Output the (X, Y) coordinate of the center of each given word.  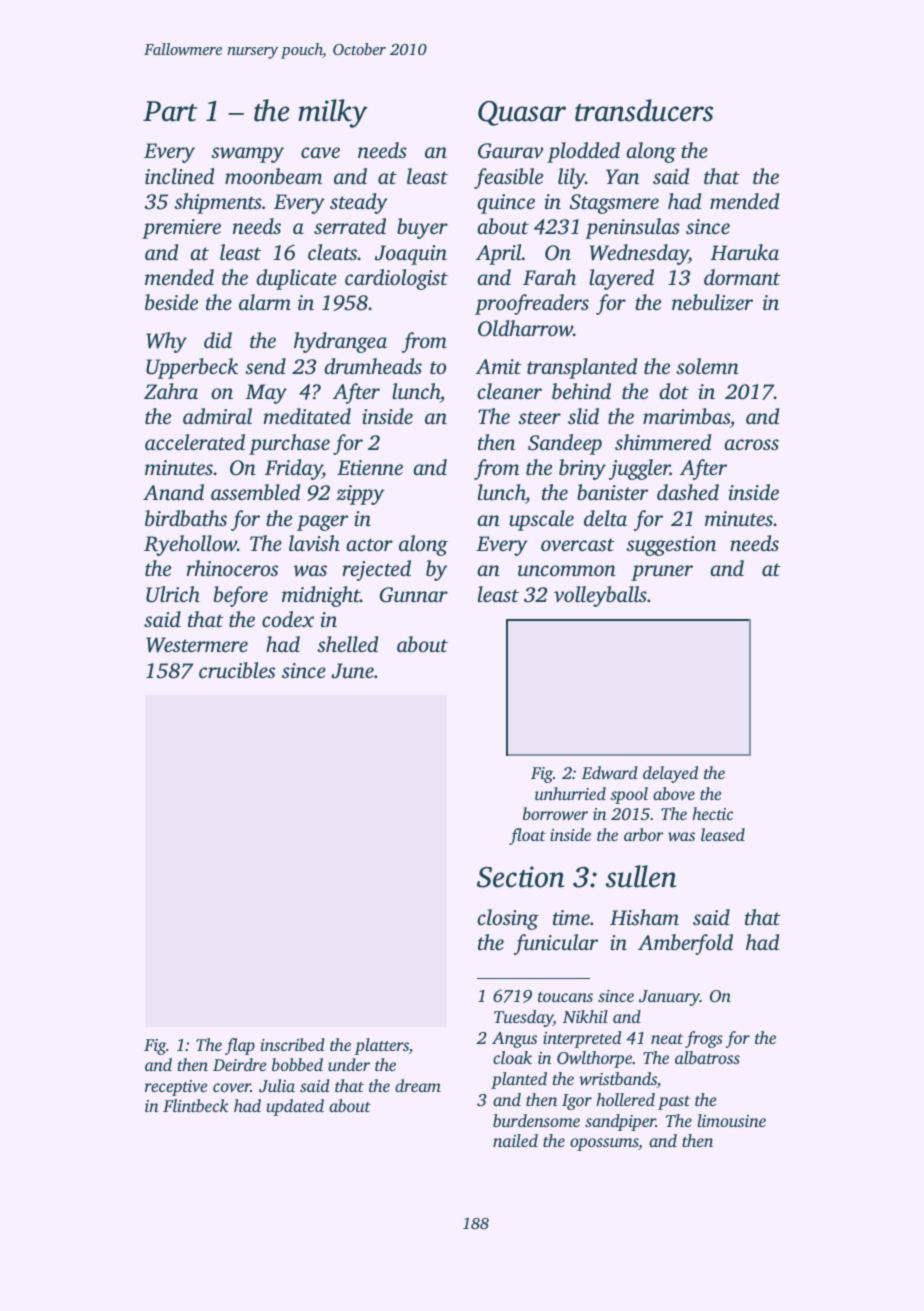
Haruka (744, 252)
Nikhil (585, 1016)
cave (320, 152)
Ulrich (173, 594)
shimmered (663, 442)
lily (571, 178)
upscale (541, 520)
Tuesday (523, 1018)
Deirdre (239, 1064)
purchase (289, 444)
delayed (670, 774)
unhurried (570, 793)
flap (240, 1046)
